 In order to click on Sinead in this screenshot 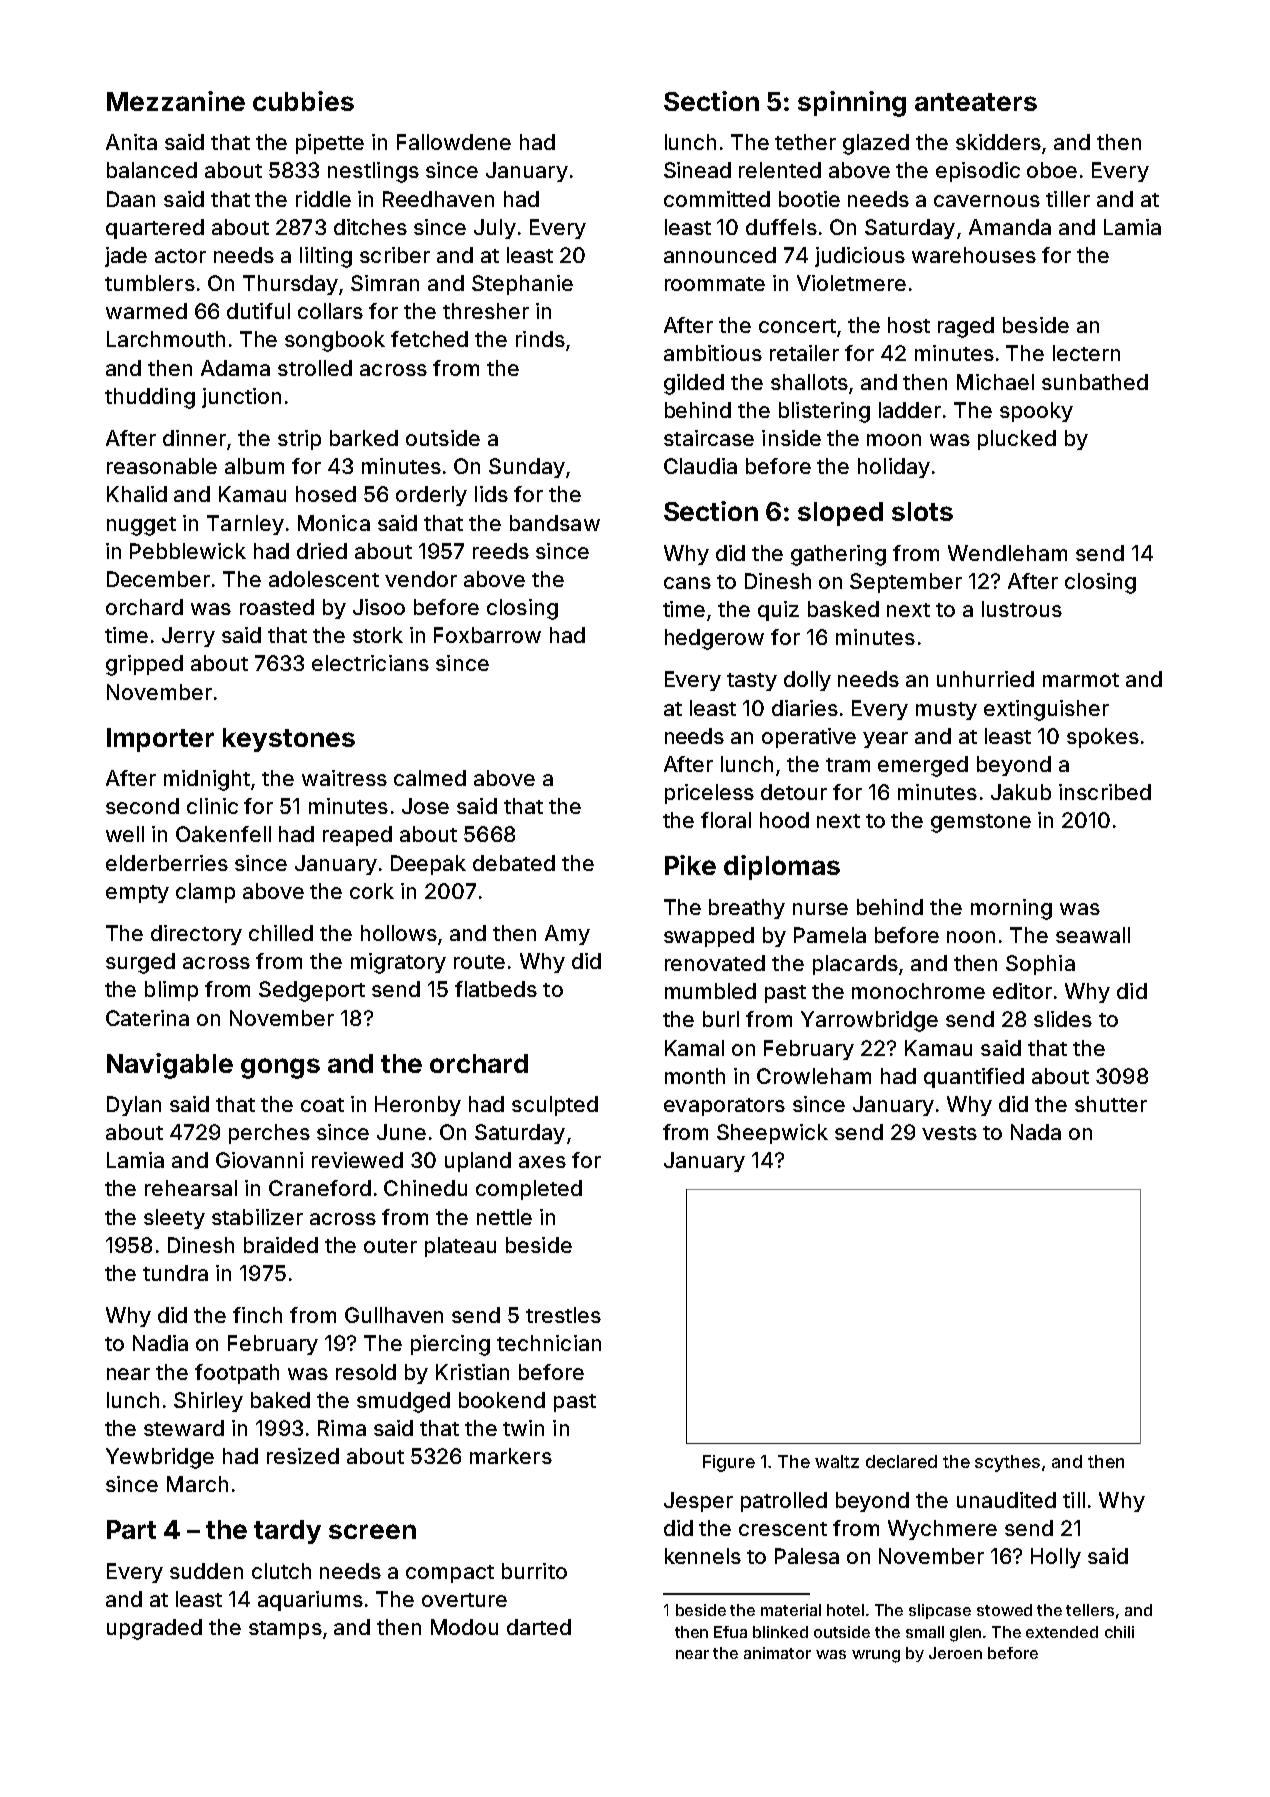, I will do `click(697, 170)`.
